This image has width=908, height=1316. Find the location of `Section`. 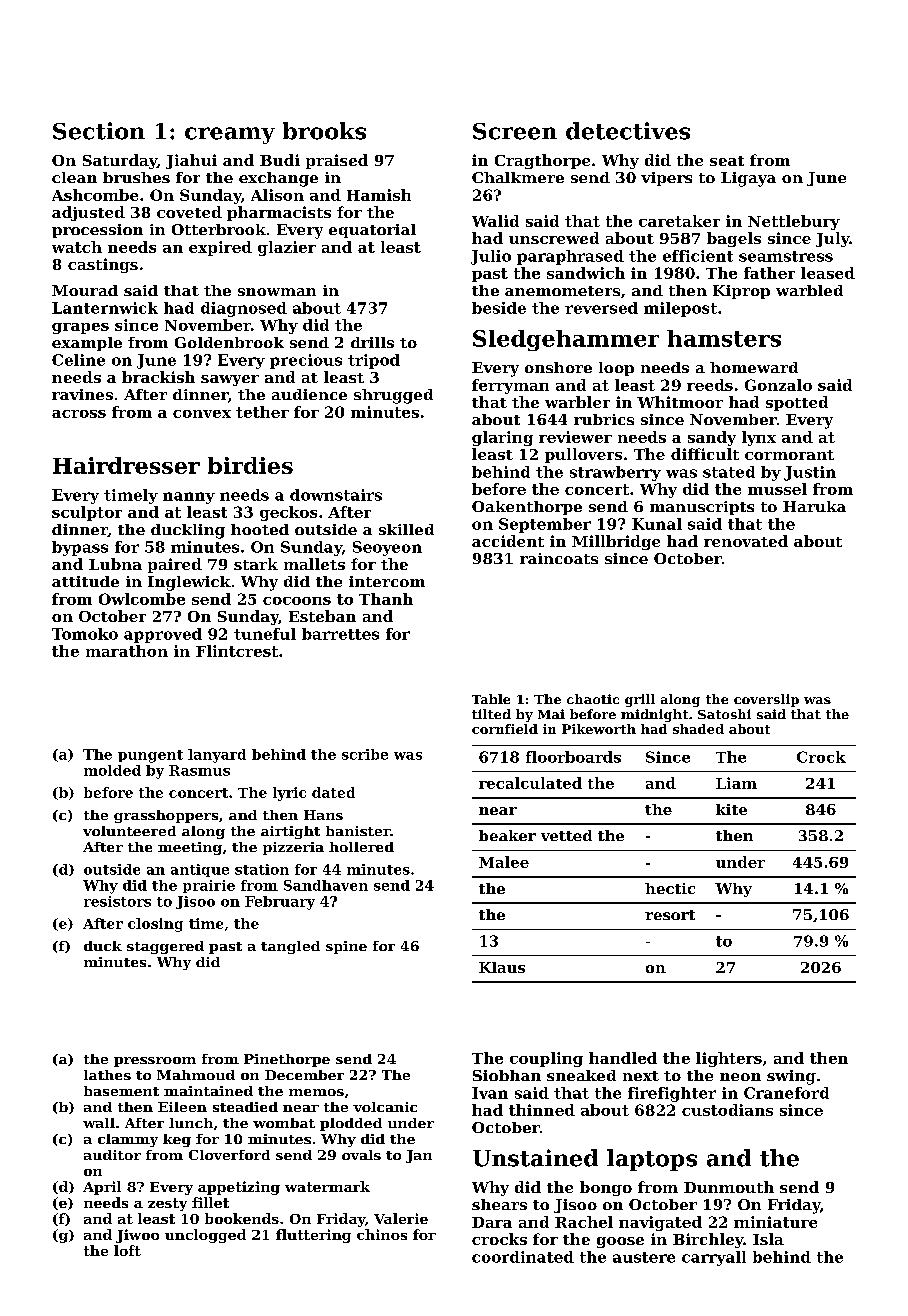

Section is located at coordinates (99, 131).
